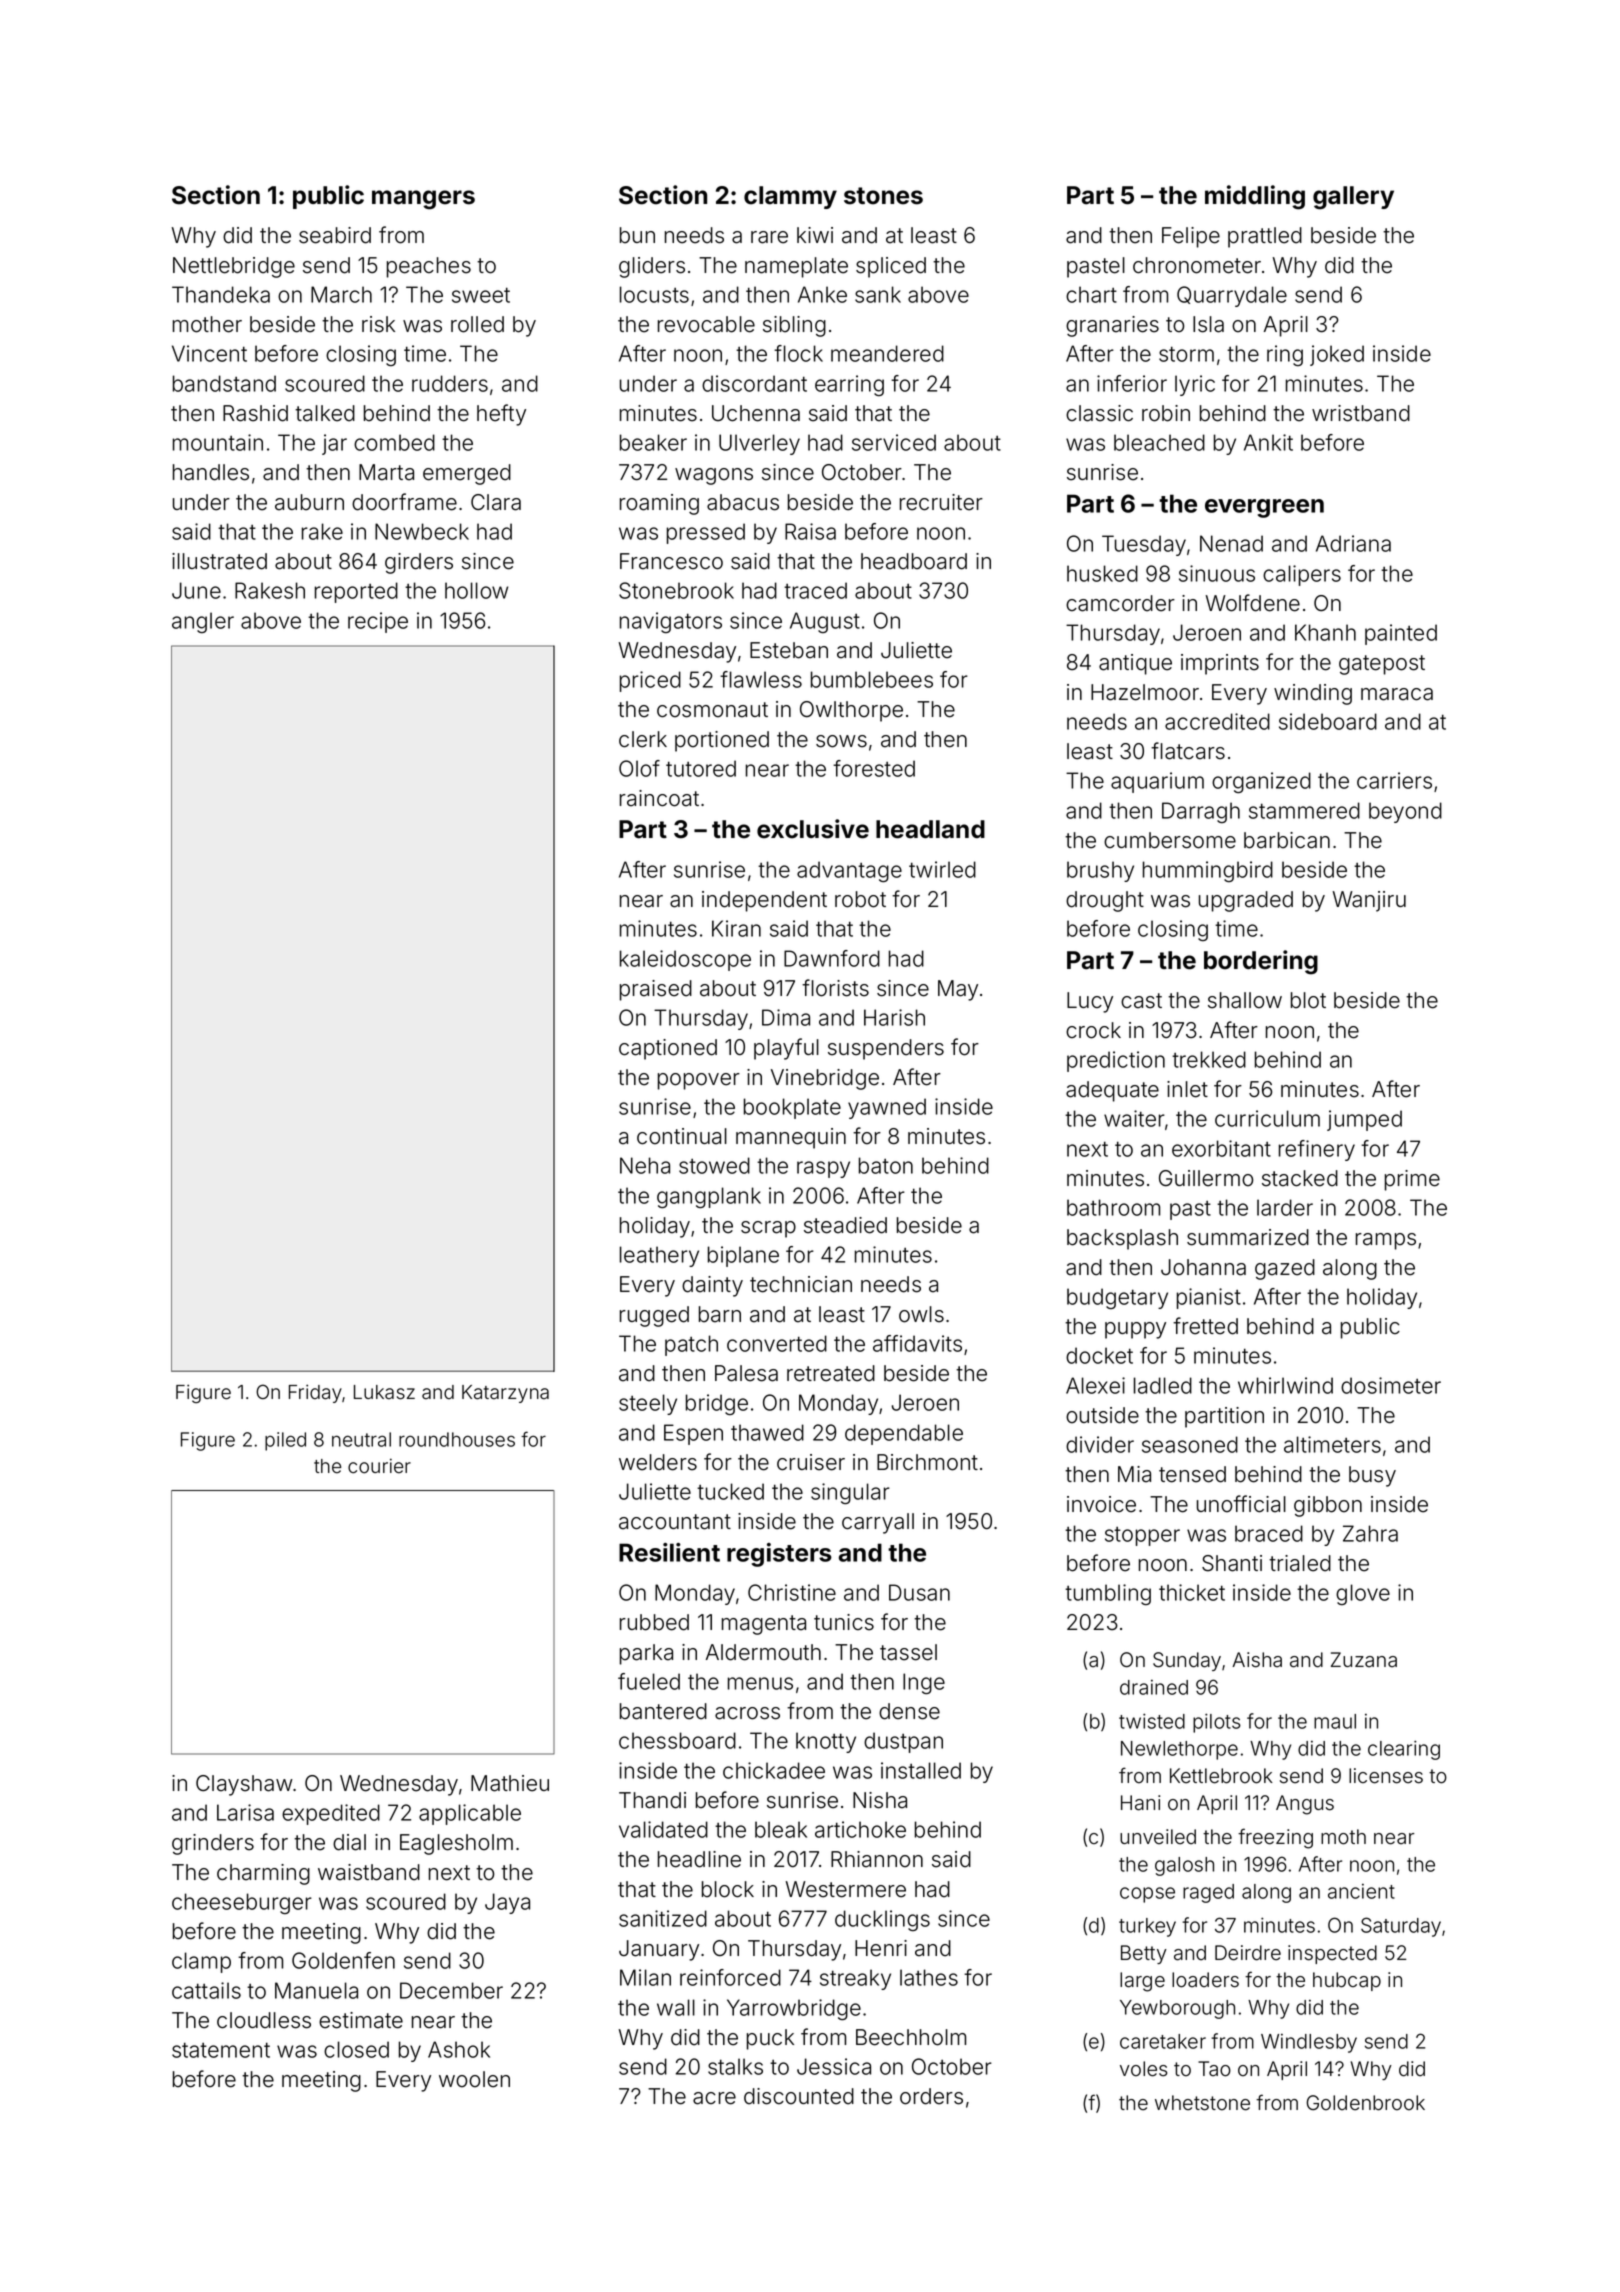 This screenshot has width=1620, height=2292. Describe the element at coordinates (743, 1256) in the screenshot. I see `biplane` at that location.
